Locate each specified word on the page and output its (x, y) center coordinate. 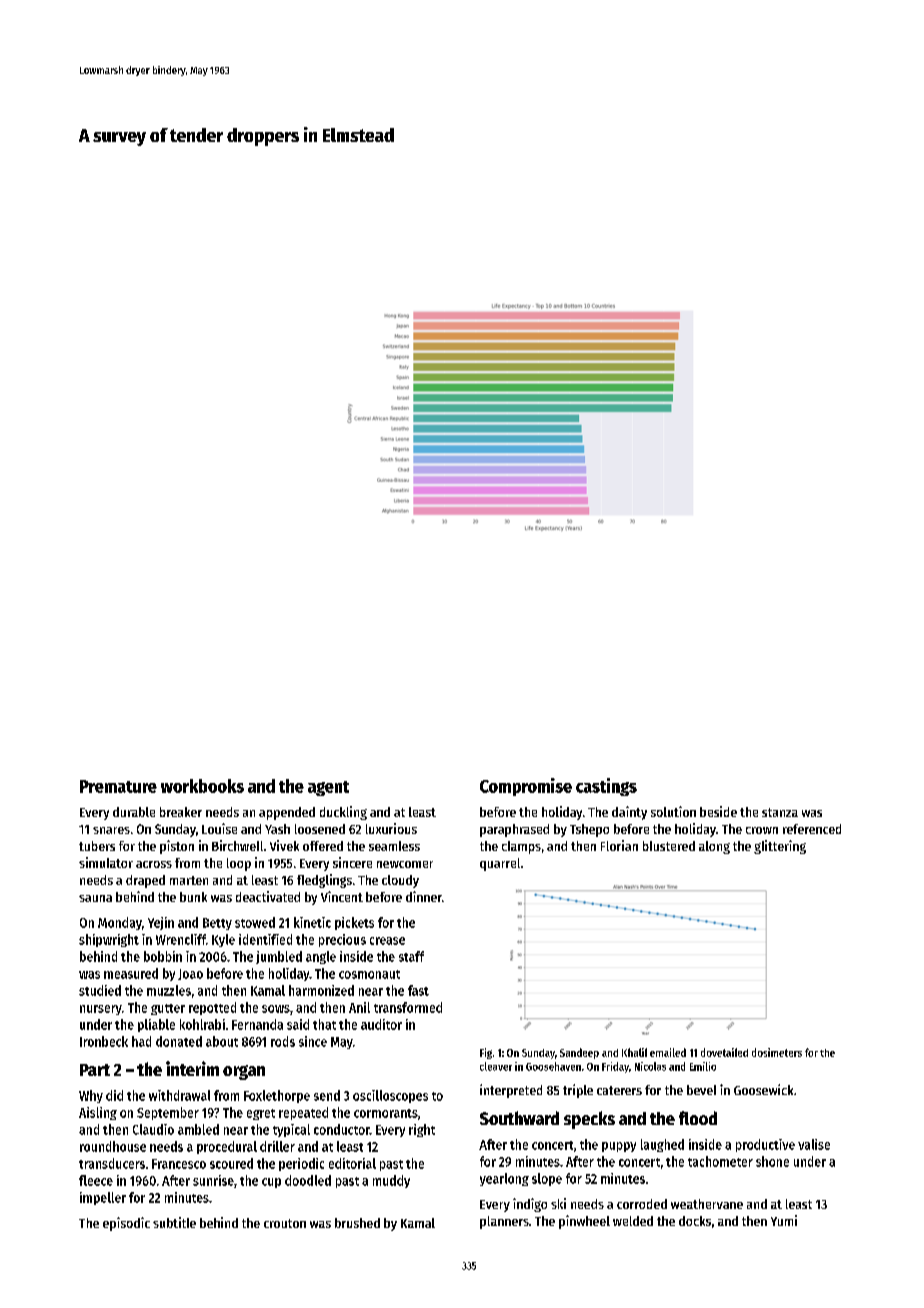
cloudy (400, 881)
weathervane (707, 1204)
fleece (96, 1180)
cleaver (496, 1066)
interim (192, 1068)
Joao (190, 974)
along (714, 847)
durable (134, 812)
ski (558, 1203)
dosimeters (777, 1052)
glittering (780, 847)
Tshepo (589, 830)
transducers (112, 1163)
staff (411, 956)
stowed (255, 922)
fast (418, 990)
